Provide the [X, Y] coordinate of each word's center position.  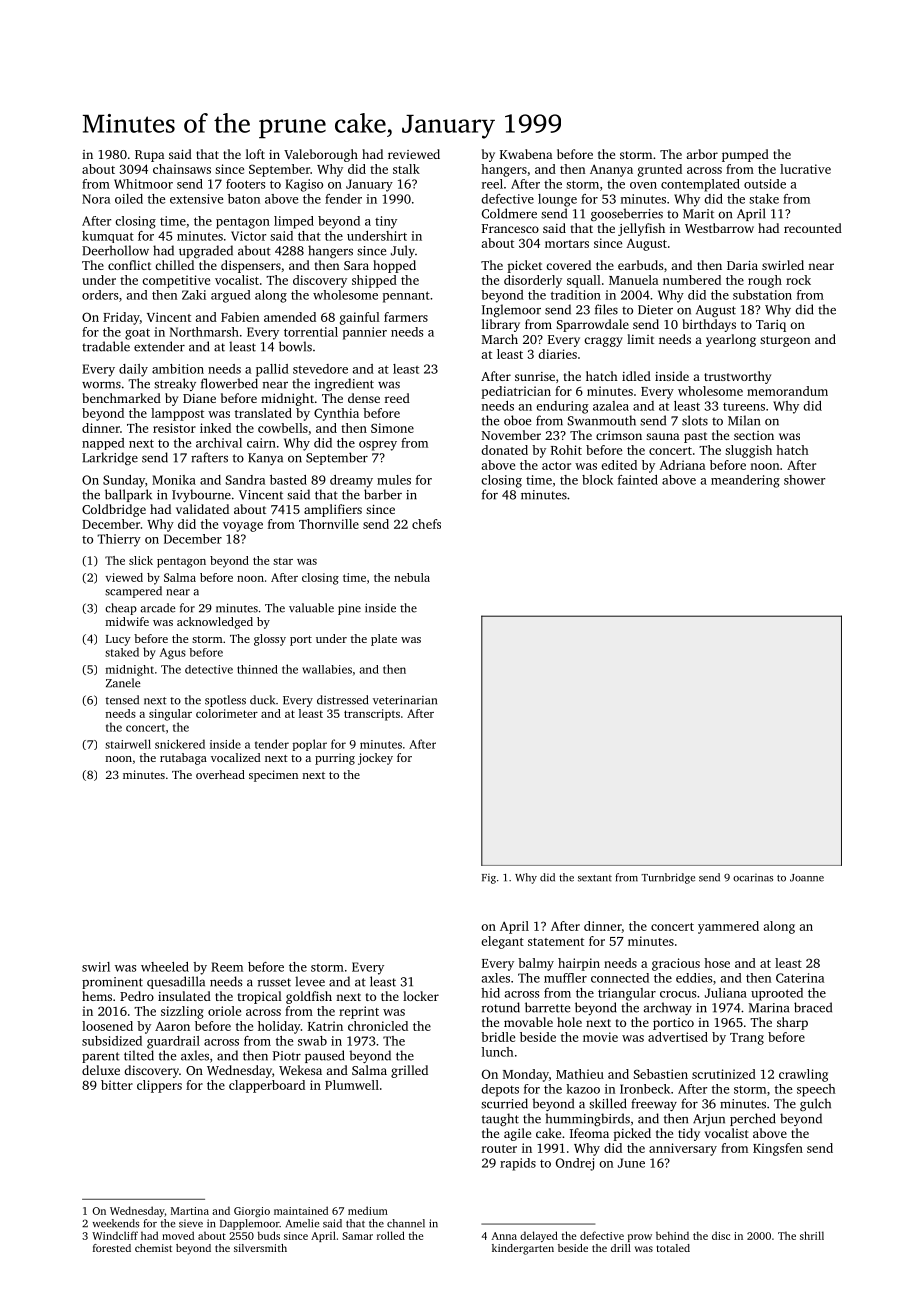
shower [804, 480]
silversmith [260, 1248]
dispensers [251, 266]
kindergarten [523, 1249]
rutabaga [183, 759]
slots [695, 420]
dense [364, 398]
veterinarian [405, 700]
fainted [638, 480]
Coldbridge [114, 510]
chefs [426, 524]
